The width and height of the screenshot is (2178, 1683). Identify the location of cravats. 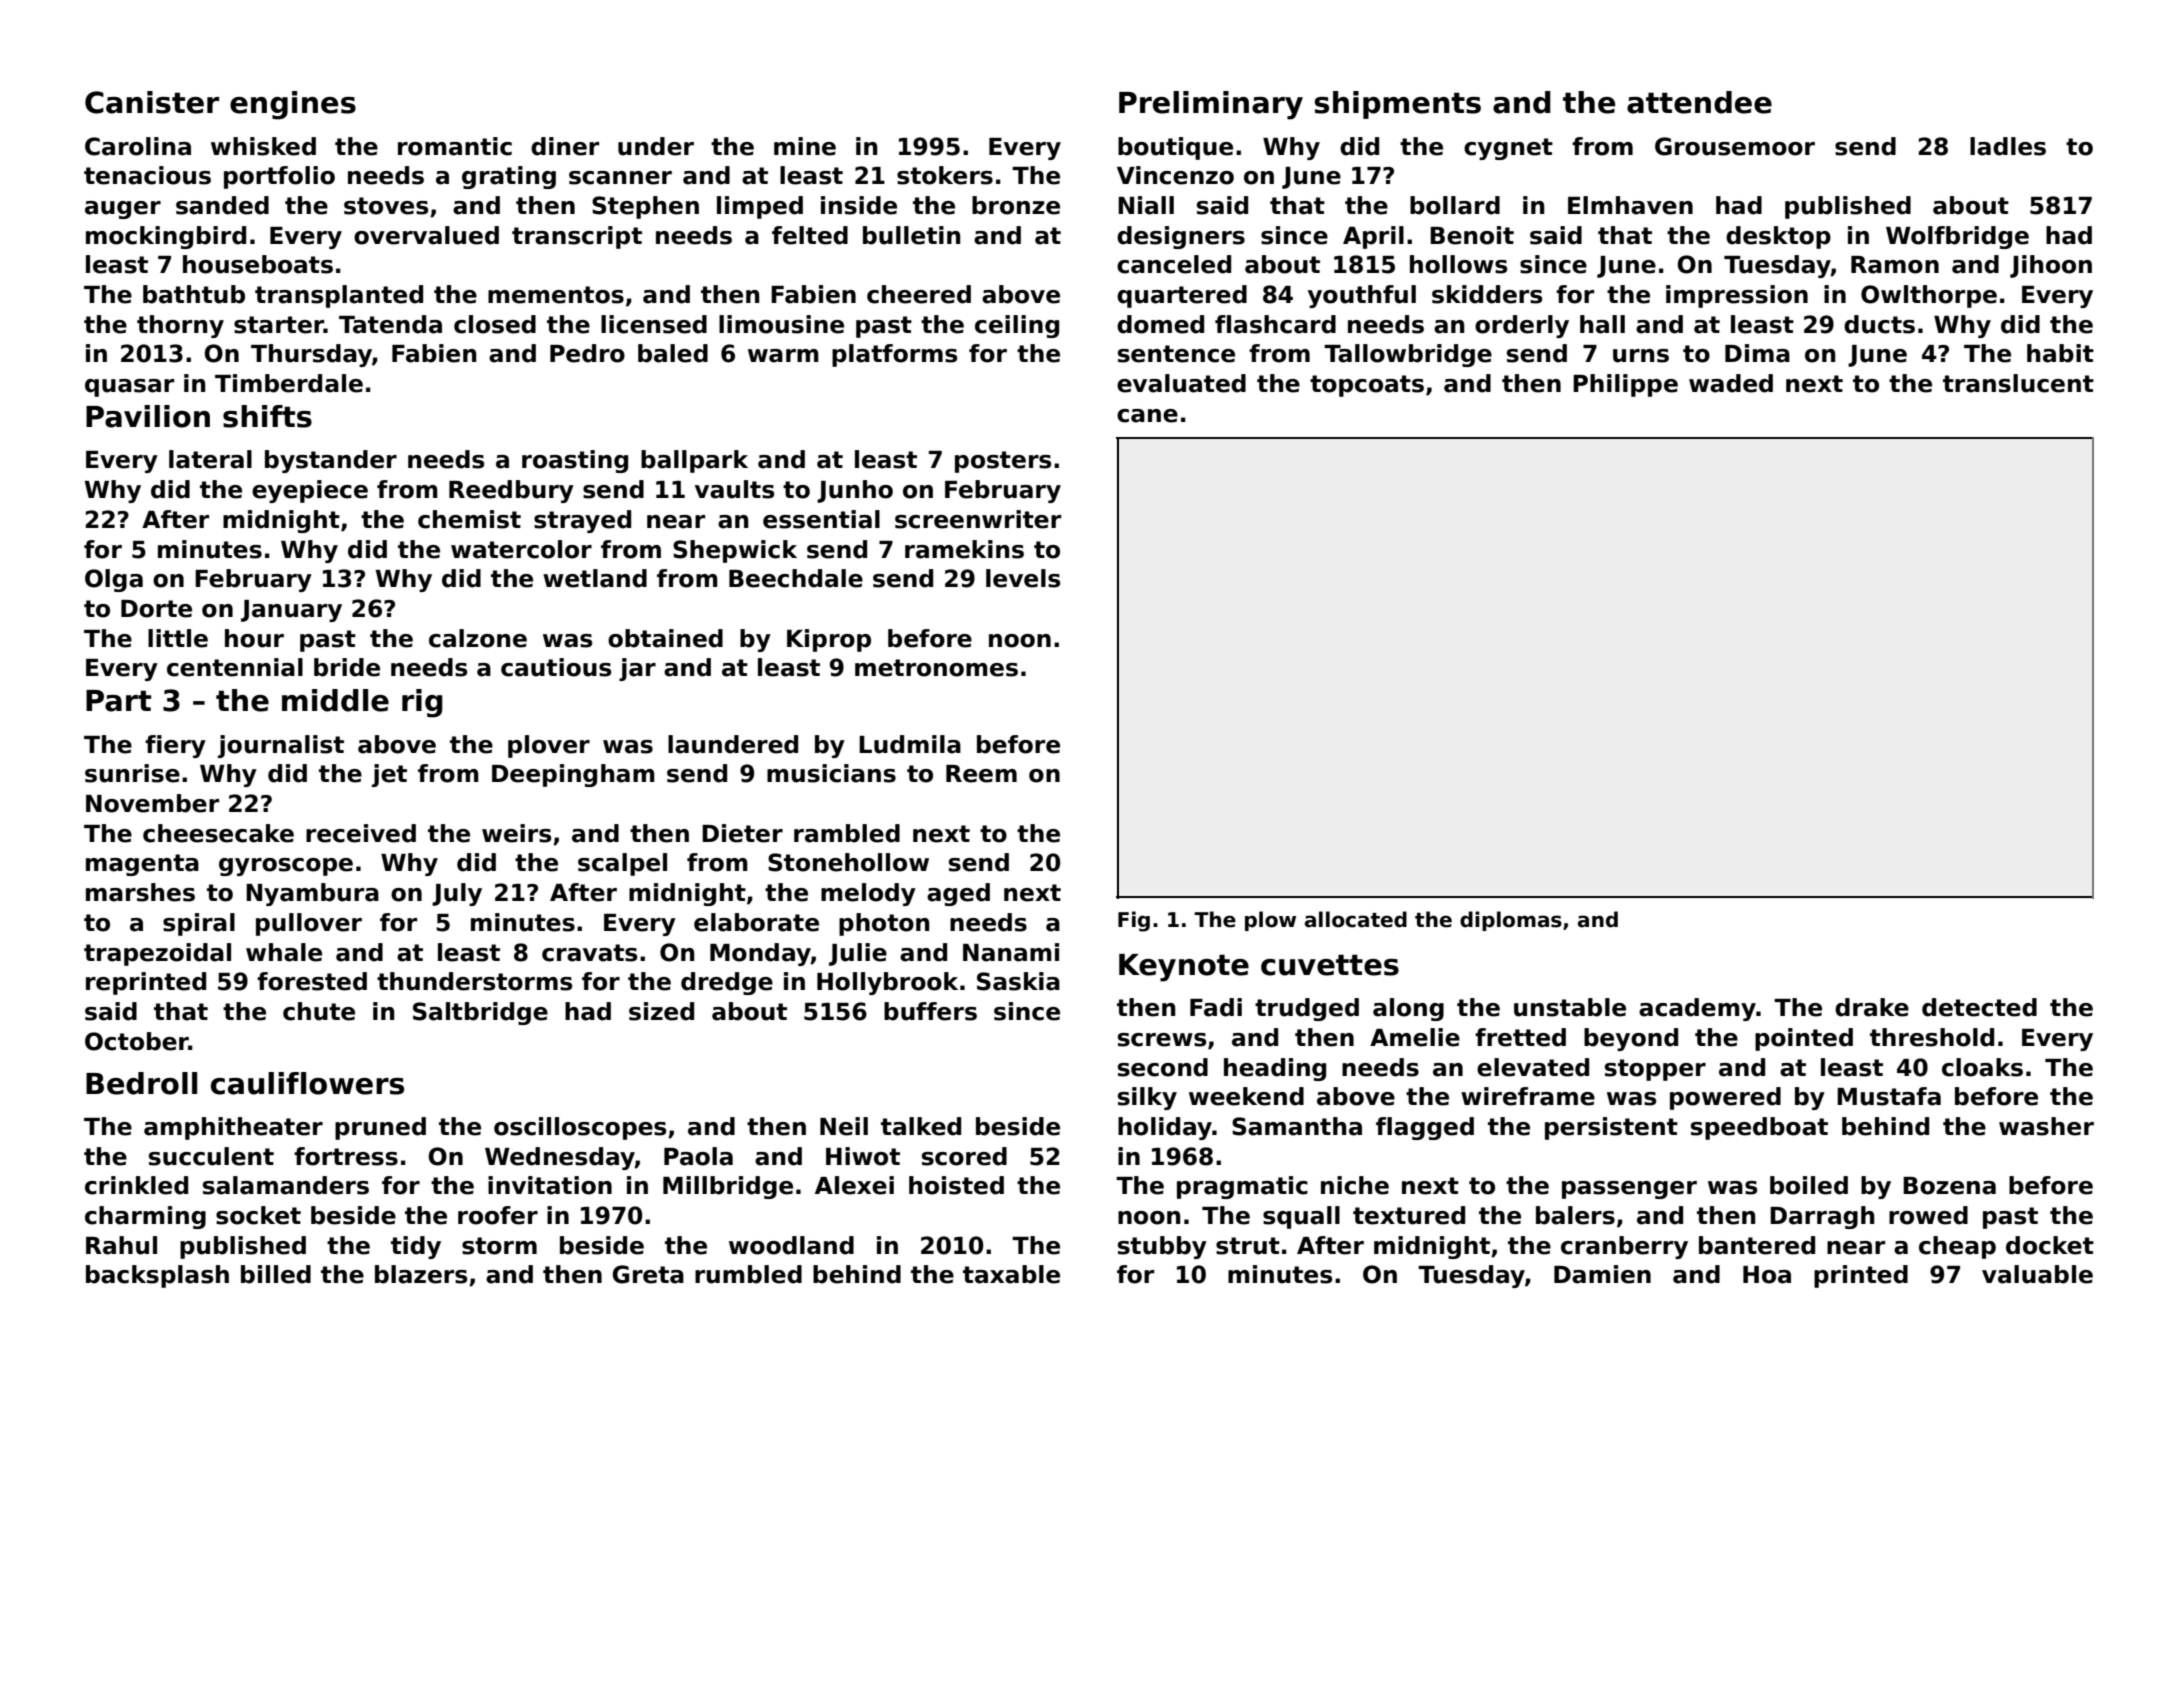
(589, 953).
